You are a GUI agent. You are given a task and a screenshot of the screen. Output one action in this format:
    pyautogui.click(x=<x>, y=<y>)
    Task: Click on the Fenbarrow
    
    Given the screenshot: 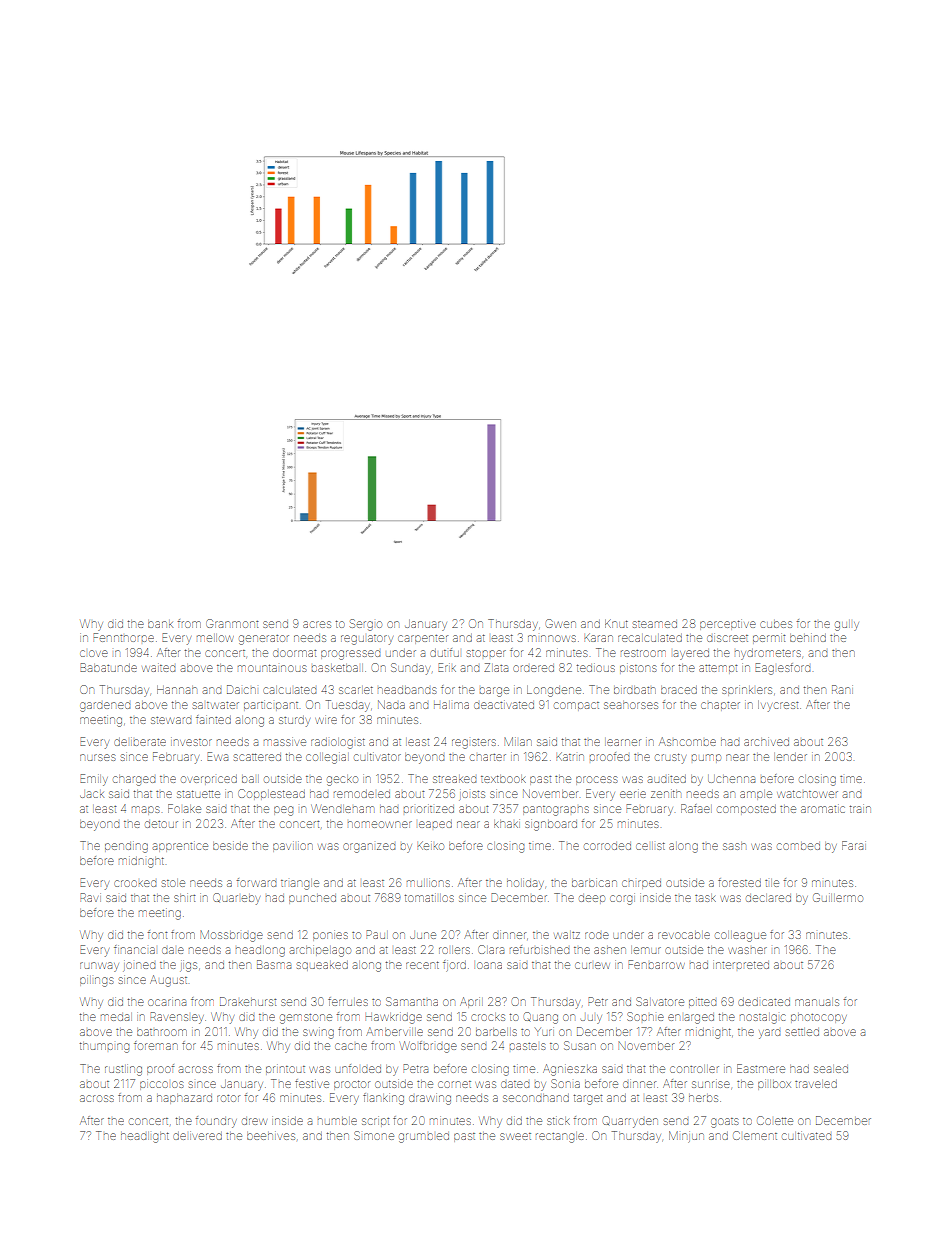 What is the action you would take?
    pyautogui.click(x=656, y=964)
